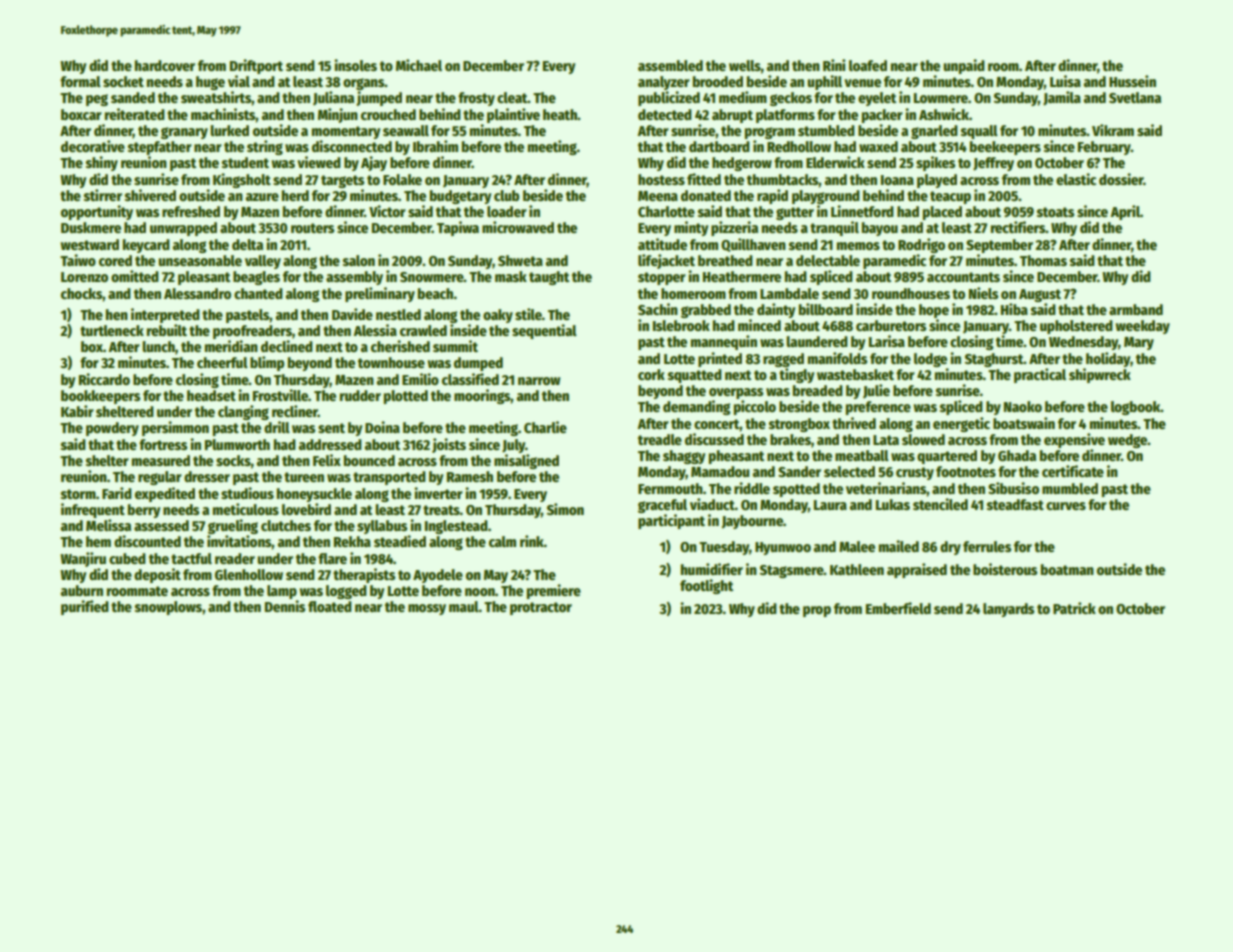  I want to click on stile, so click(528, 314).
